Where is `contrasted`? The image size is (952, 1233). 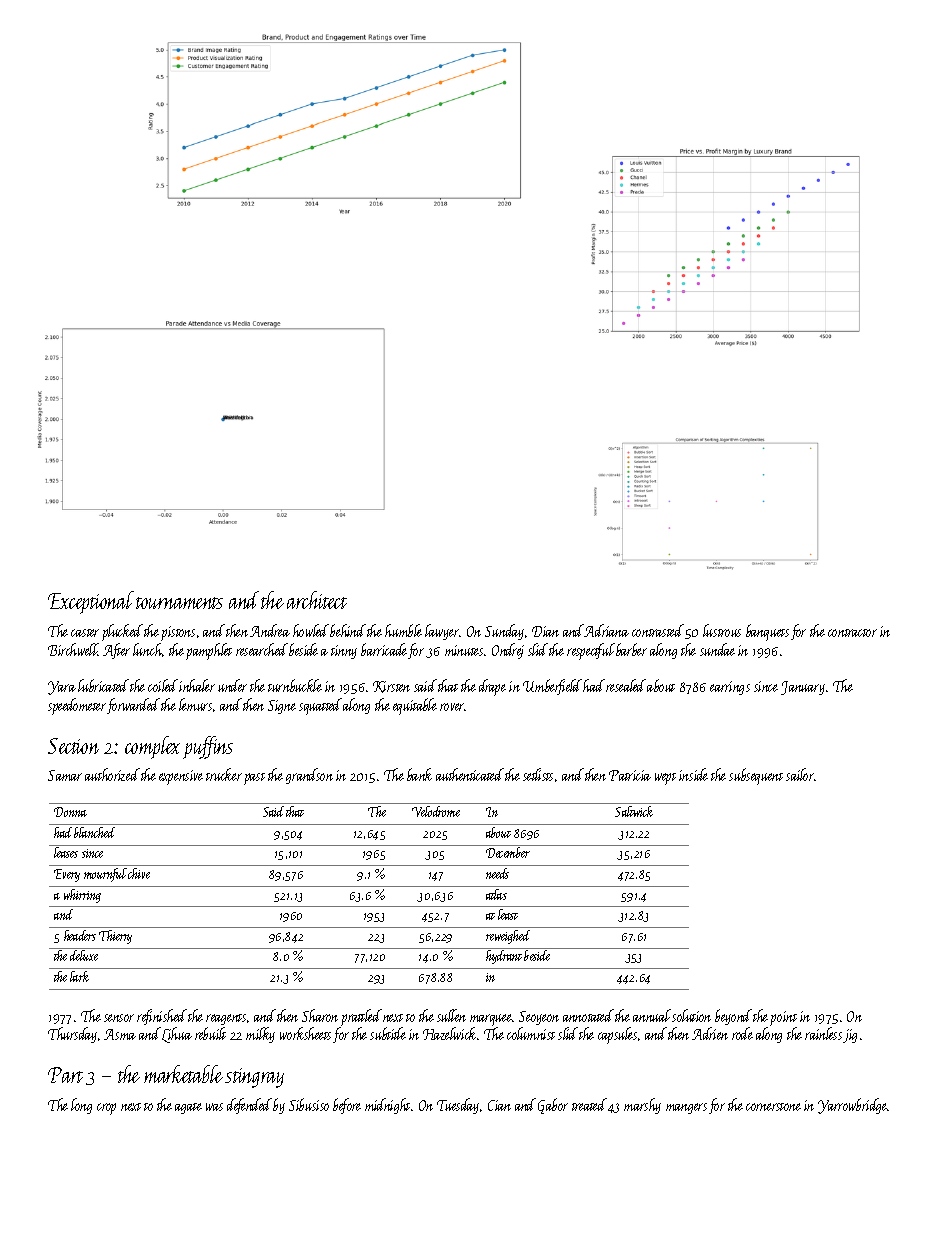 contrasted is located at coordinates (658, 630).
